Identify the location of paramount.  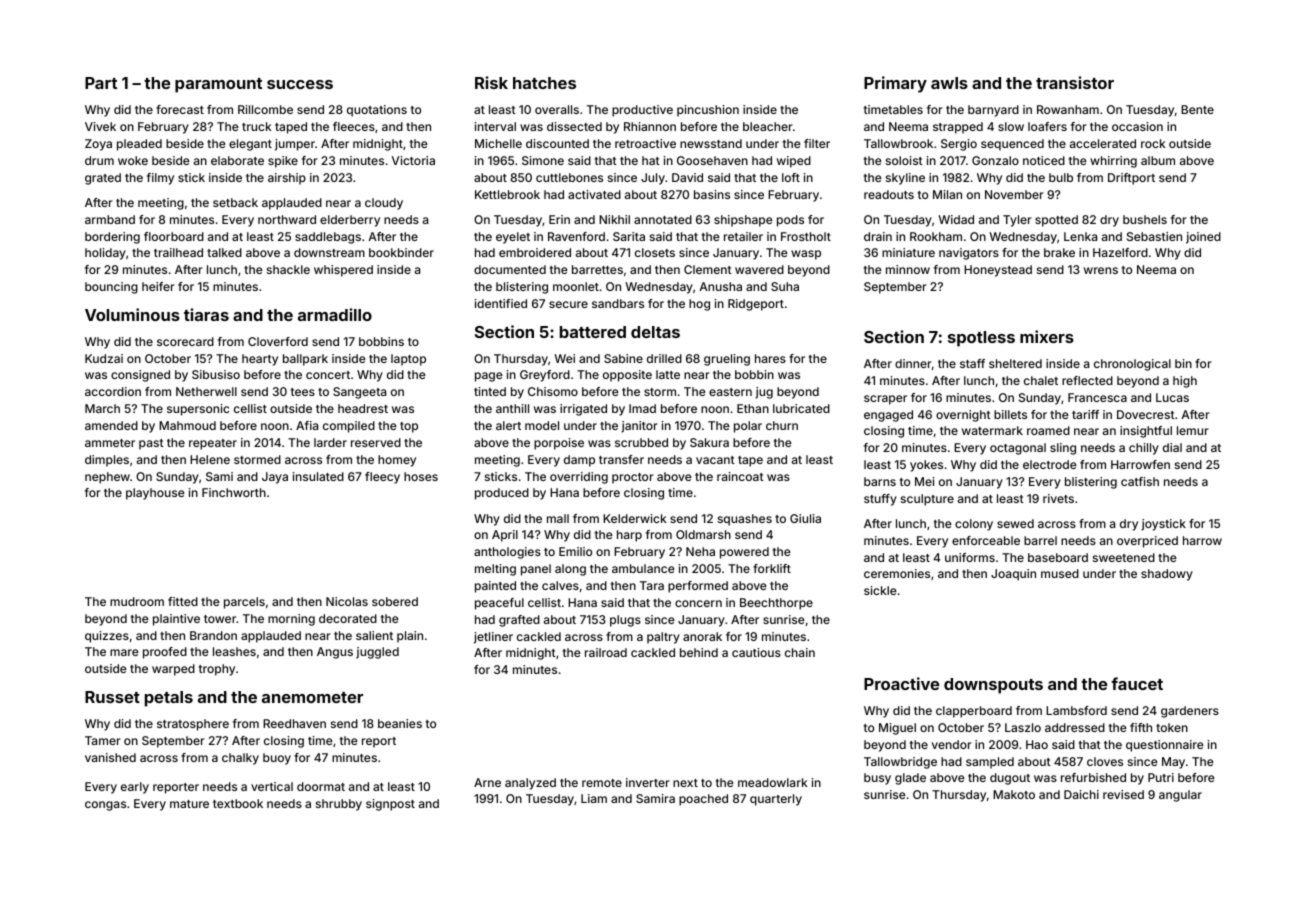
(218, 85).
